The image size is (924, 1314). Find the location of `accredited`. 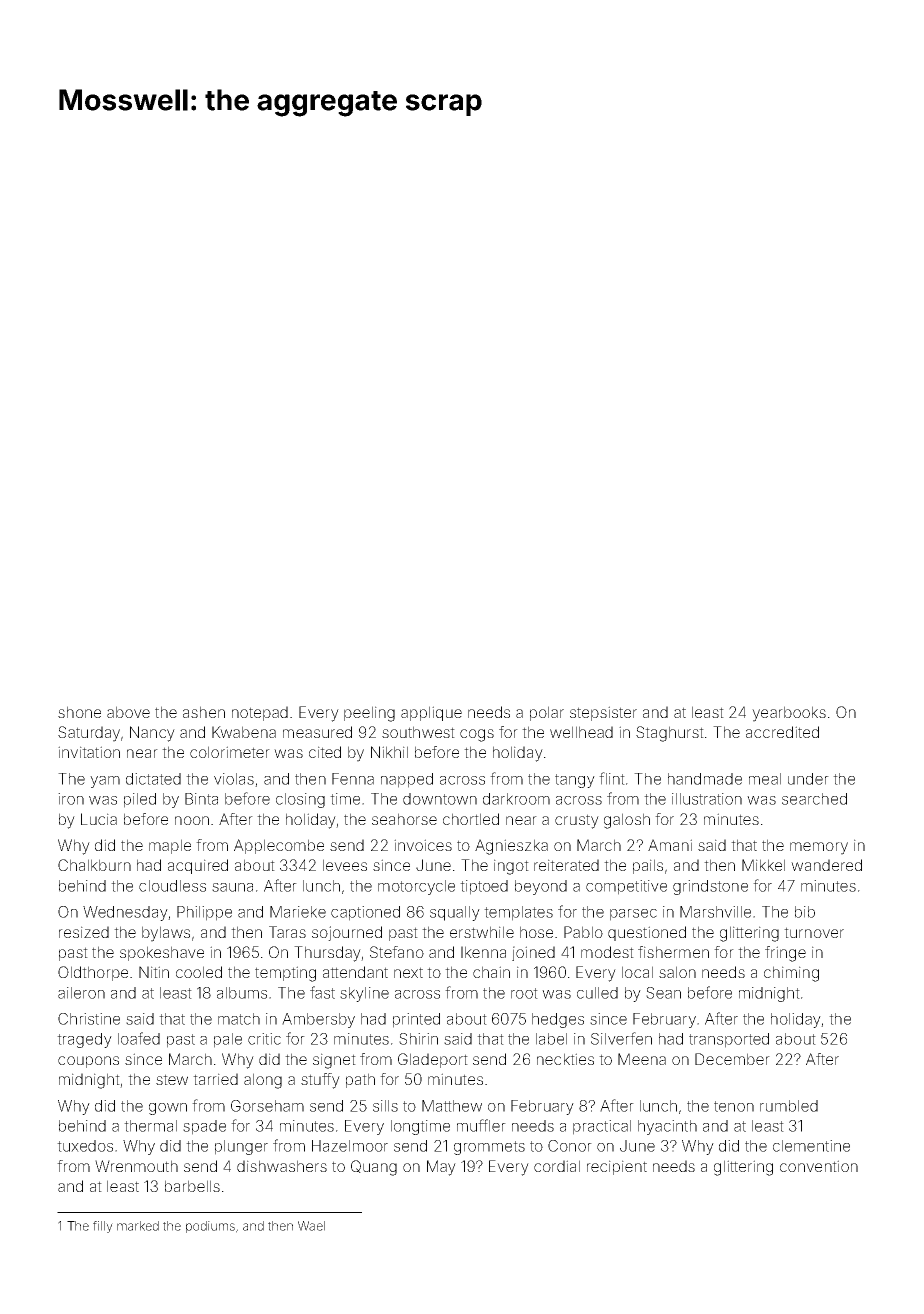

accredited is located at coordinates (782, 732).
